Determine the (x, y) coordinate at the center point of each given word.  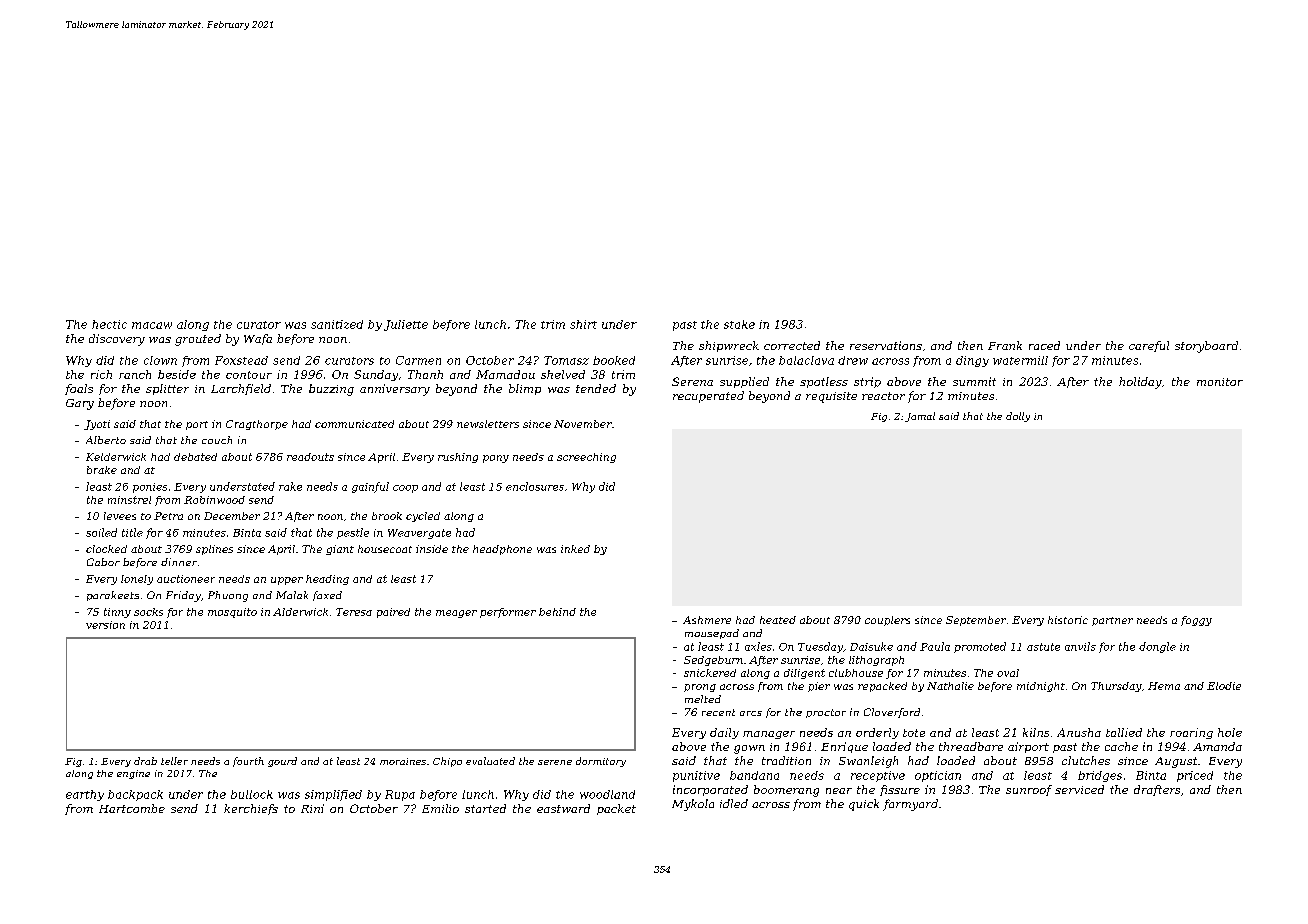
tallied (1124, 732)
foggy (1196, 621)
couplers (887, 621)
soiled (101, 532)
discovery (117, 340)
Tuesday (820, 647)
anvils (1080, 646)
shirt (583, 324)
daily (724, 733)
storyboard (1206, 347)
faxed (327, 596)
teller (174, 761)
